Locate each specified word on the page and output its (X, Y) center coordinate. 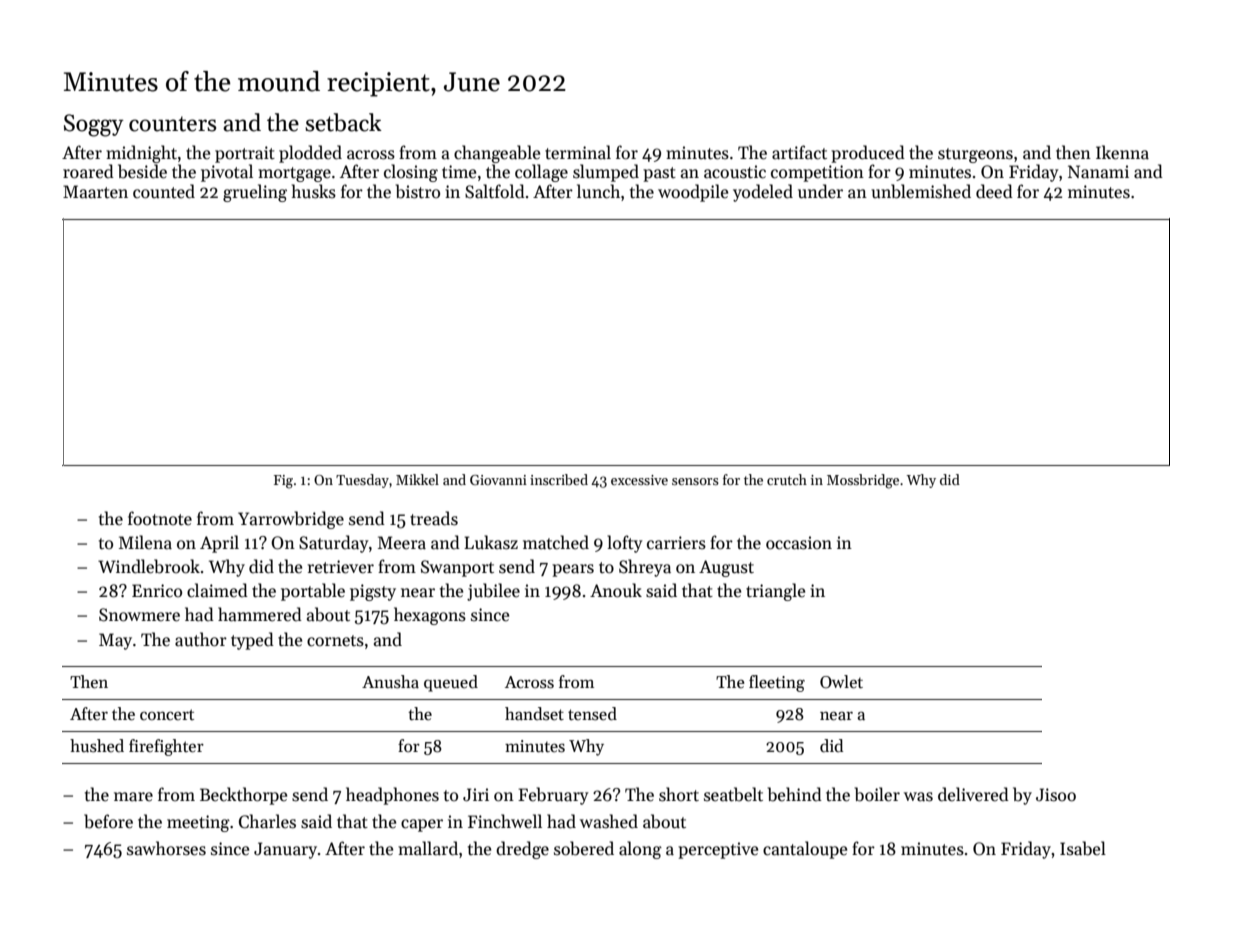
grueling (255, 193)
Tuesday (362, 481)
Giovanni (498, 480)
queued (451, 683)
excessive (639, 480)
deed (994, 191)
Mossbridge (863, 481)
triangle (775, 592)
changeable (497, 154)
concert (167, 715)
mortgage (294, 174)
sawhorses (166, 848)
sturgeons (975, 155)
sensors (695, 481)
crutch (787, 479)
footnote (160, 518)
